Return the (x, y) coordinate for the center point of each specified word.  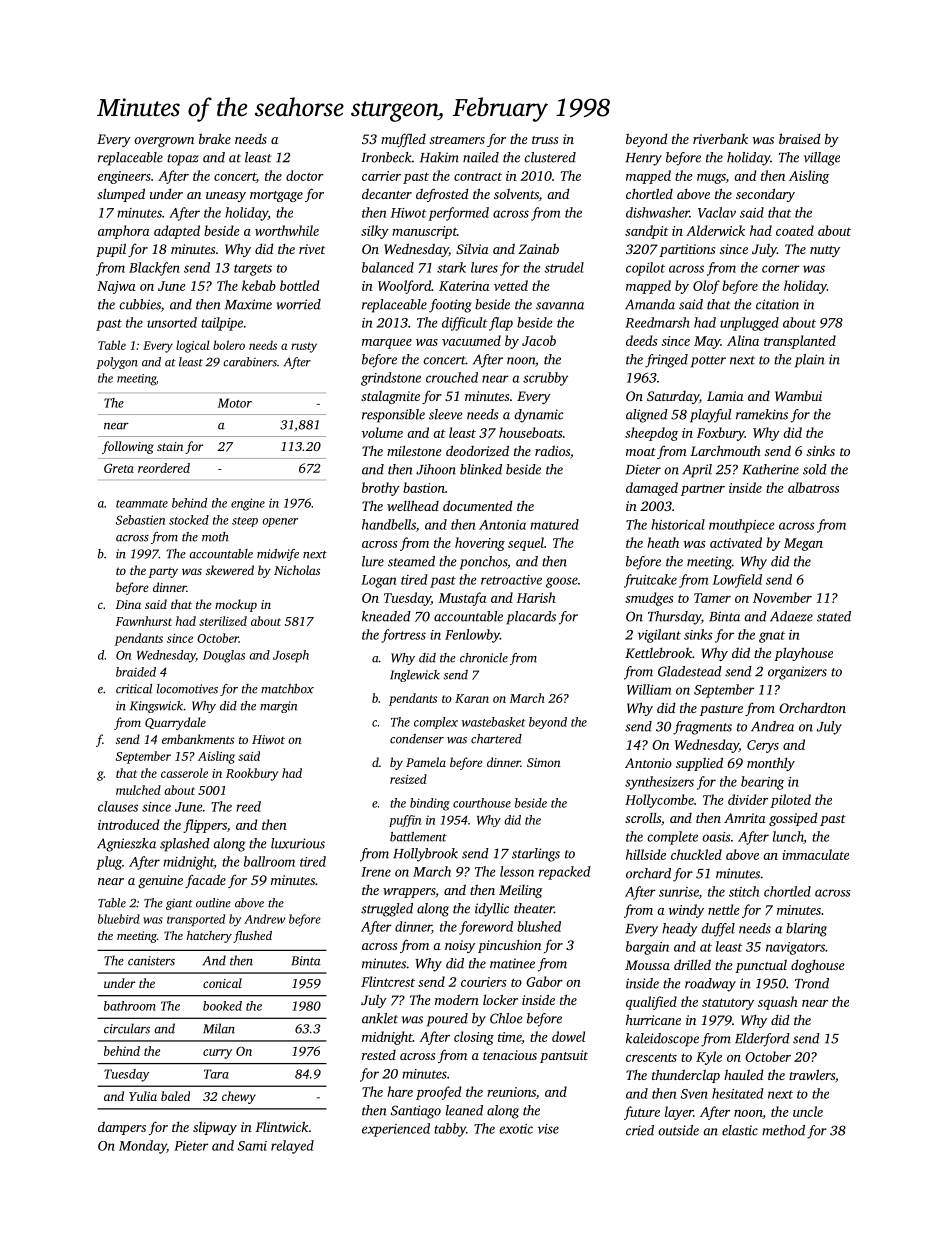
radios (552, 450)
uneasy (226, 197)
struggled (387, 910)
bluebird (119, 919)
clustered (550, 157)
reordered (164, 468)
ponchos (483, 563)
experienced (396, 1130)
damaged (652, 489)
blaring (806, 930)
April (697, 471)
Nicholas (297, 570)
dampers (122, 1128)
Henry (643, 159)
